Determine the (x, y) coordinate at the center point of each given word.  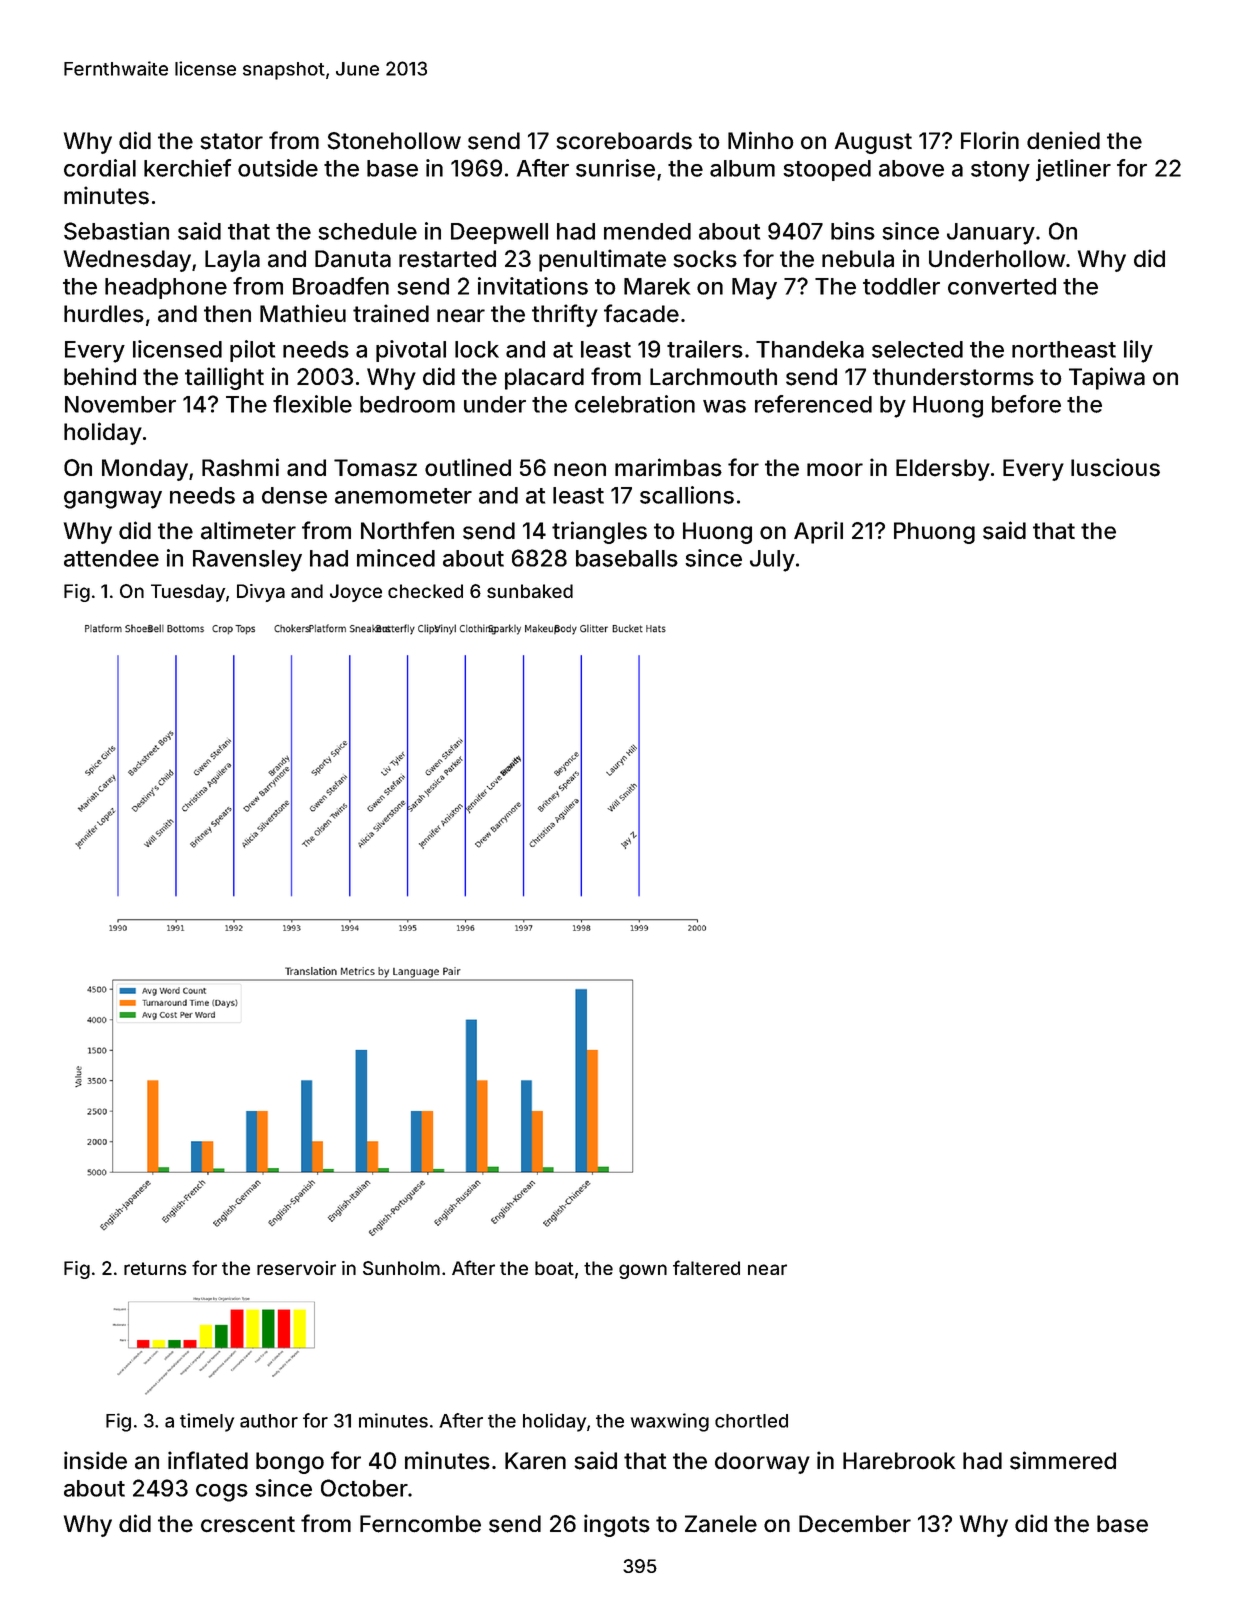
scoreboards (624, 141)
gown (643, 1271)
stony (1000, 171)
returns (155, 1268)
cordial (100, 168)
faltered (706, 1267)
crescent (248, 1524)
